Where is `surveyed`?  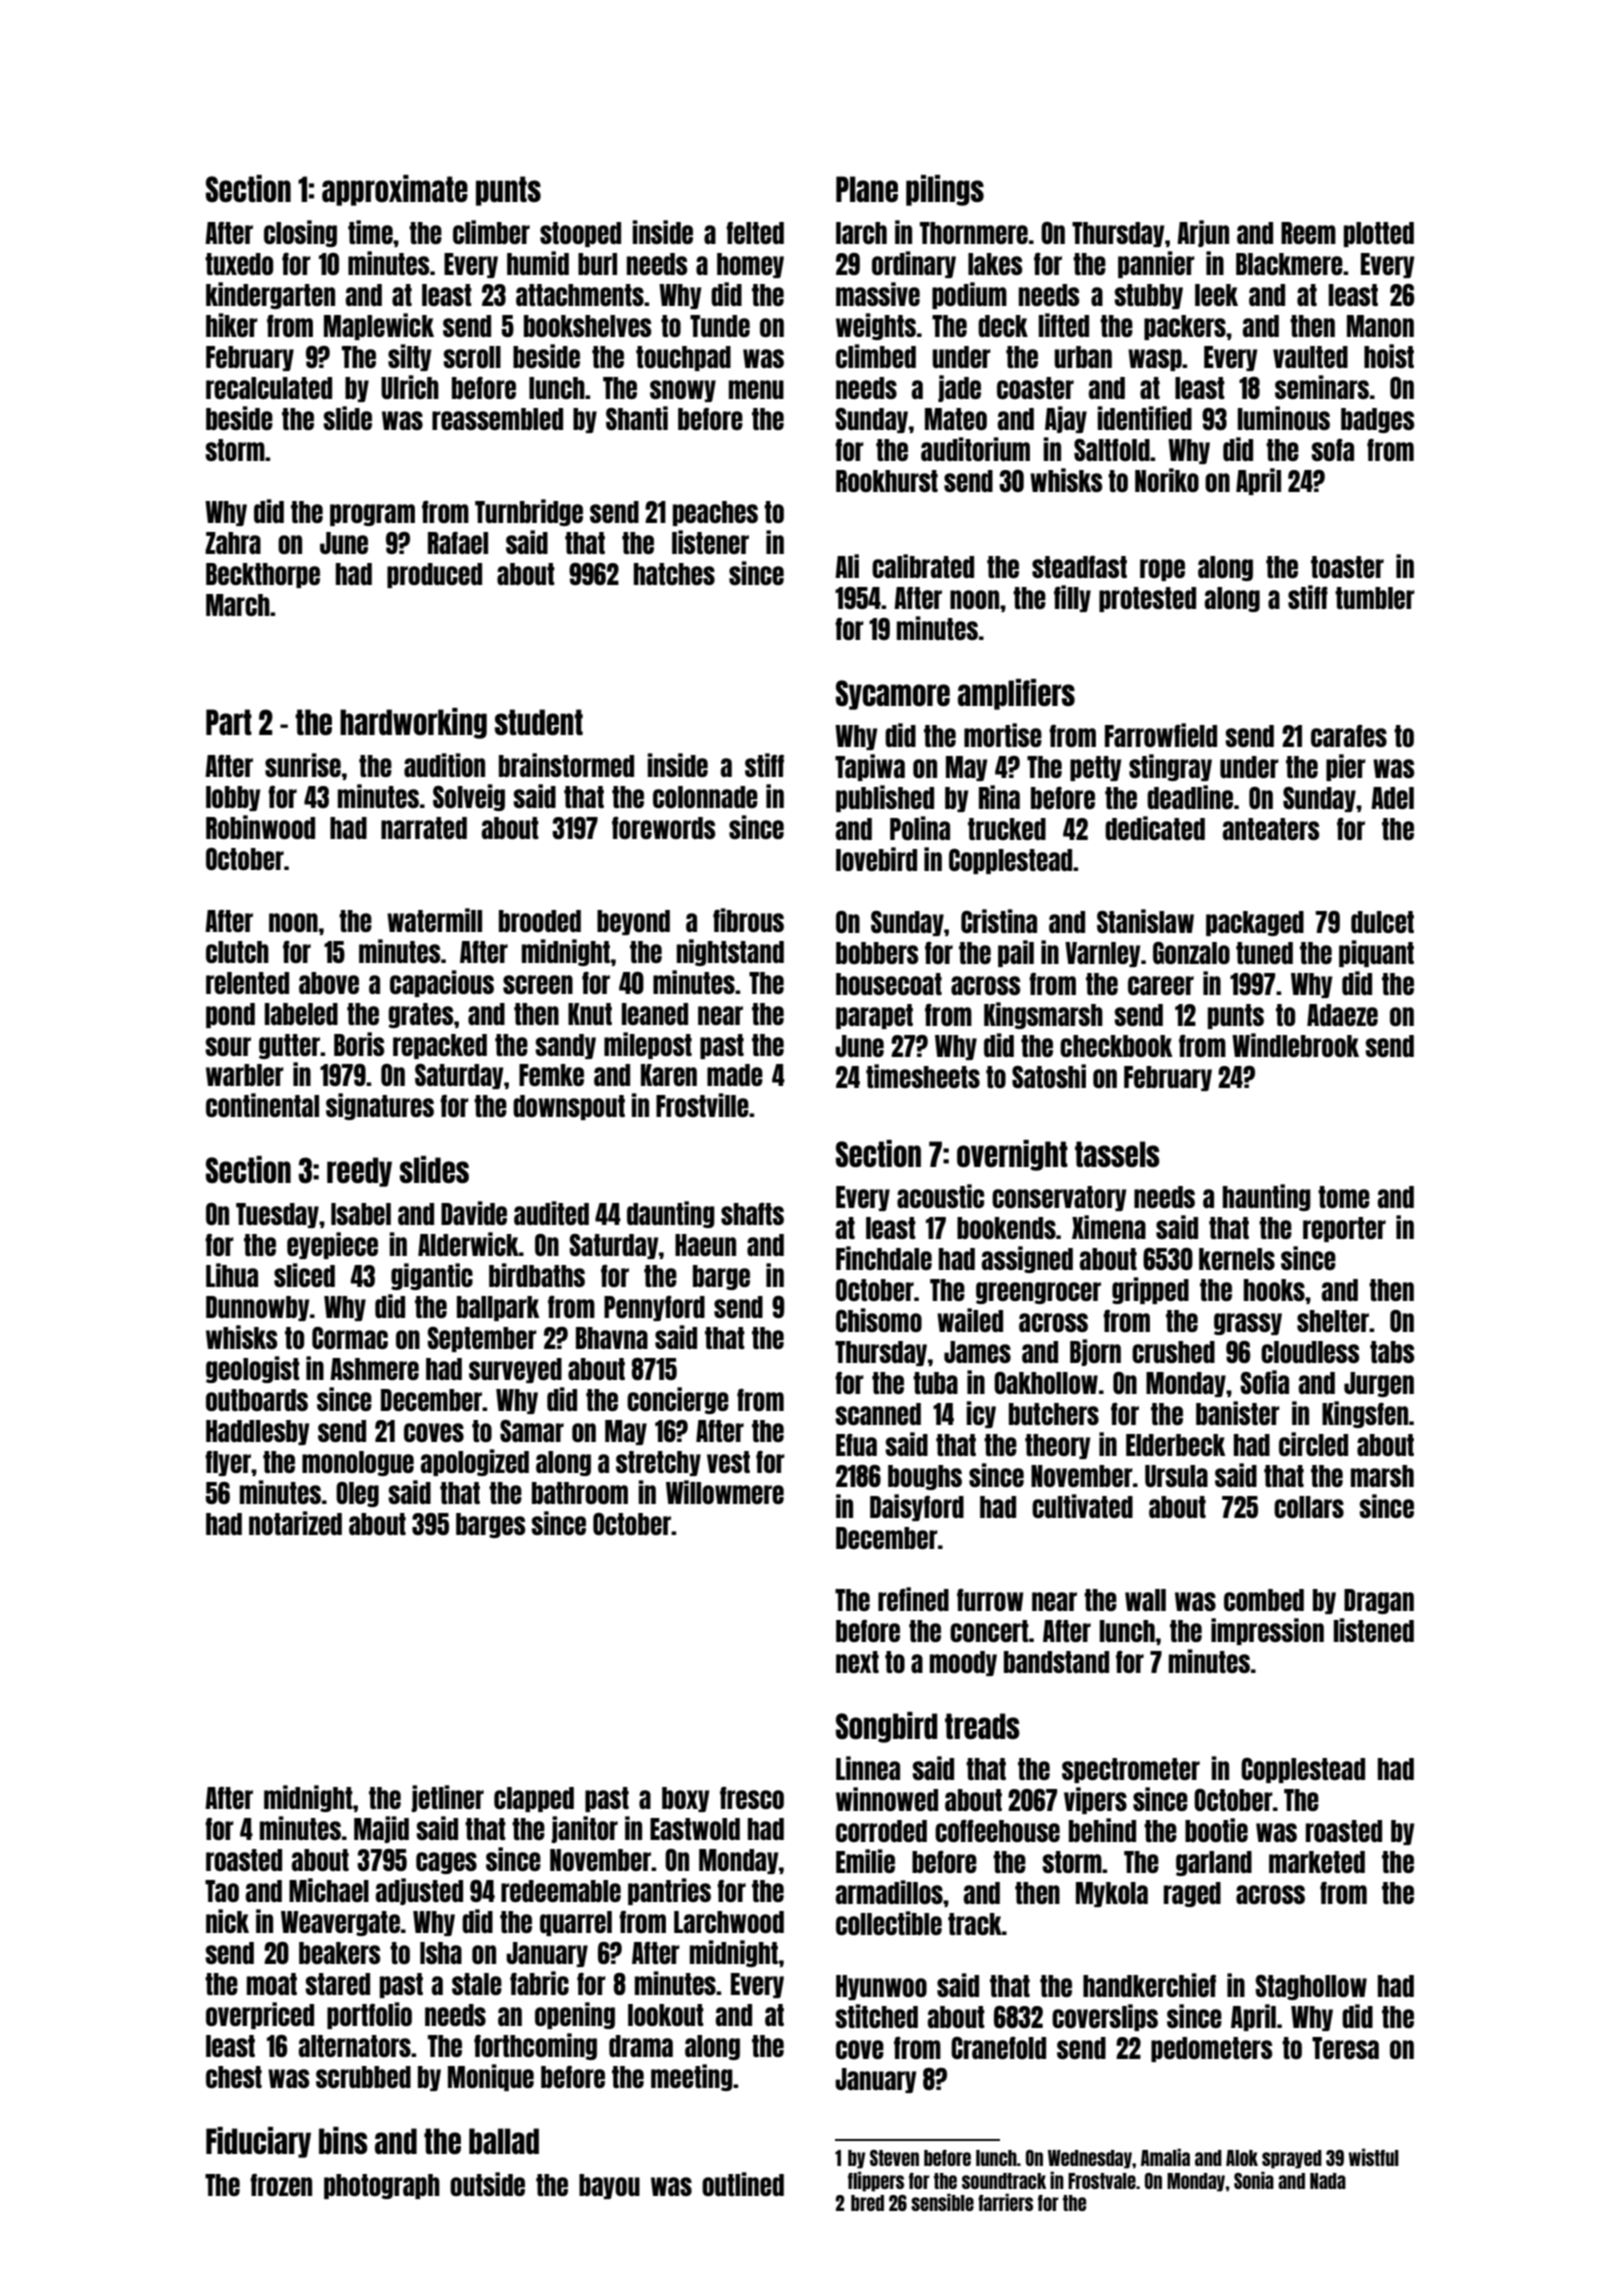
surveyed is located at coordinates (515, 1370).
